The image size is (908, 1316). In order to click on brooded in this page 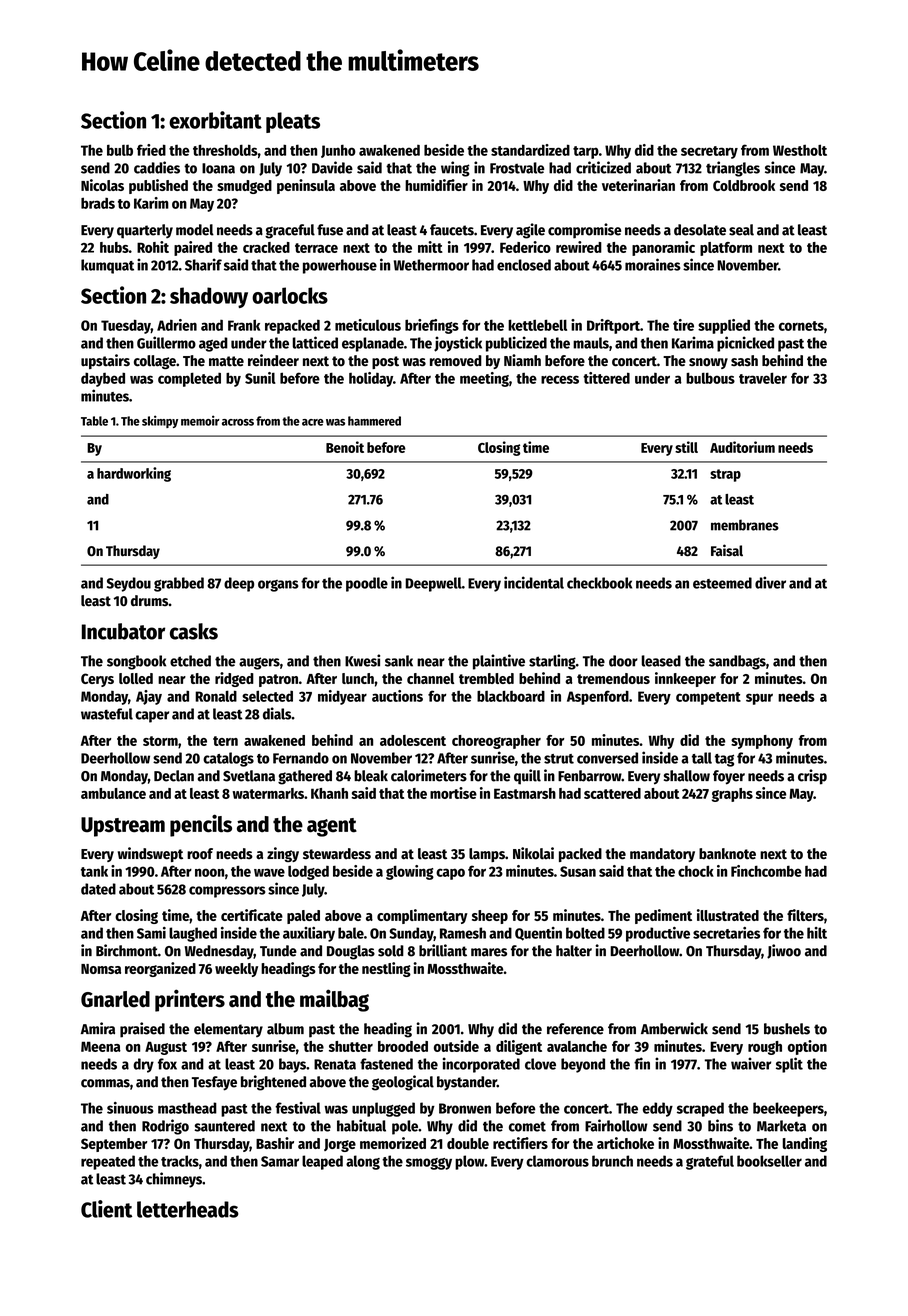, I will do `click(403, 1046)`.
